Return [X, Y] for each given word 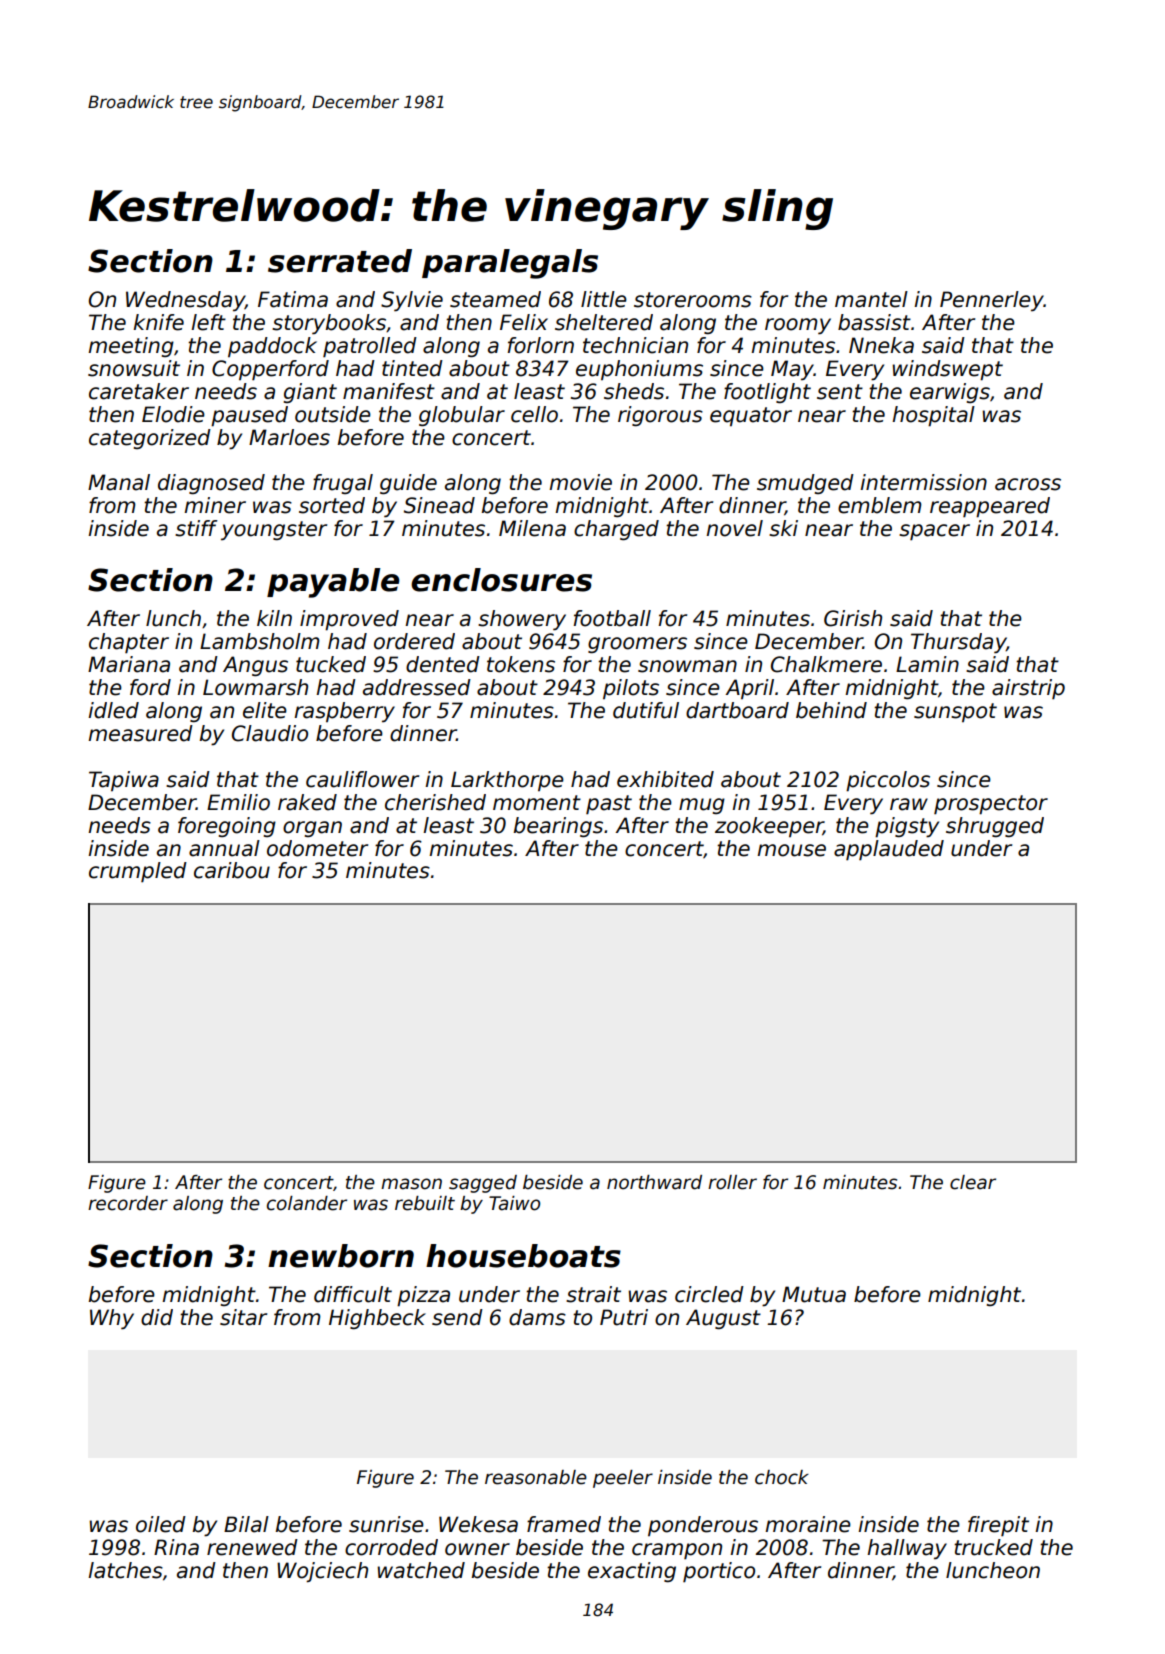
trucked [993, 1547]
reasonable [536, 1477]
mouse [791, 850]
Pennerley [992, 301]
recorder [128, 1203]
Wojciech [322, 1572]
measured [140, 733]
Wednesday [185, 301]
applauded [889, 850]
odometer [317, 848]
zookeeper [769, 827]
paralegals [510, 264]
